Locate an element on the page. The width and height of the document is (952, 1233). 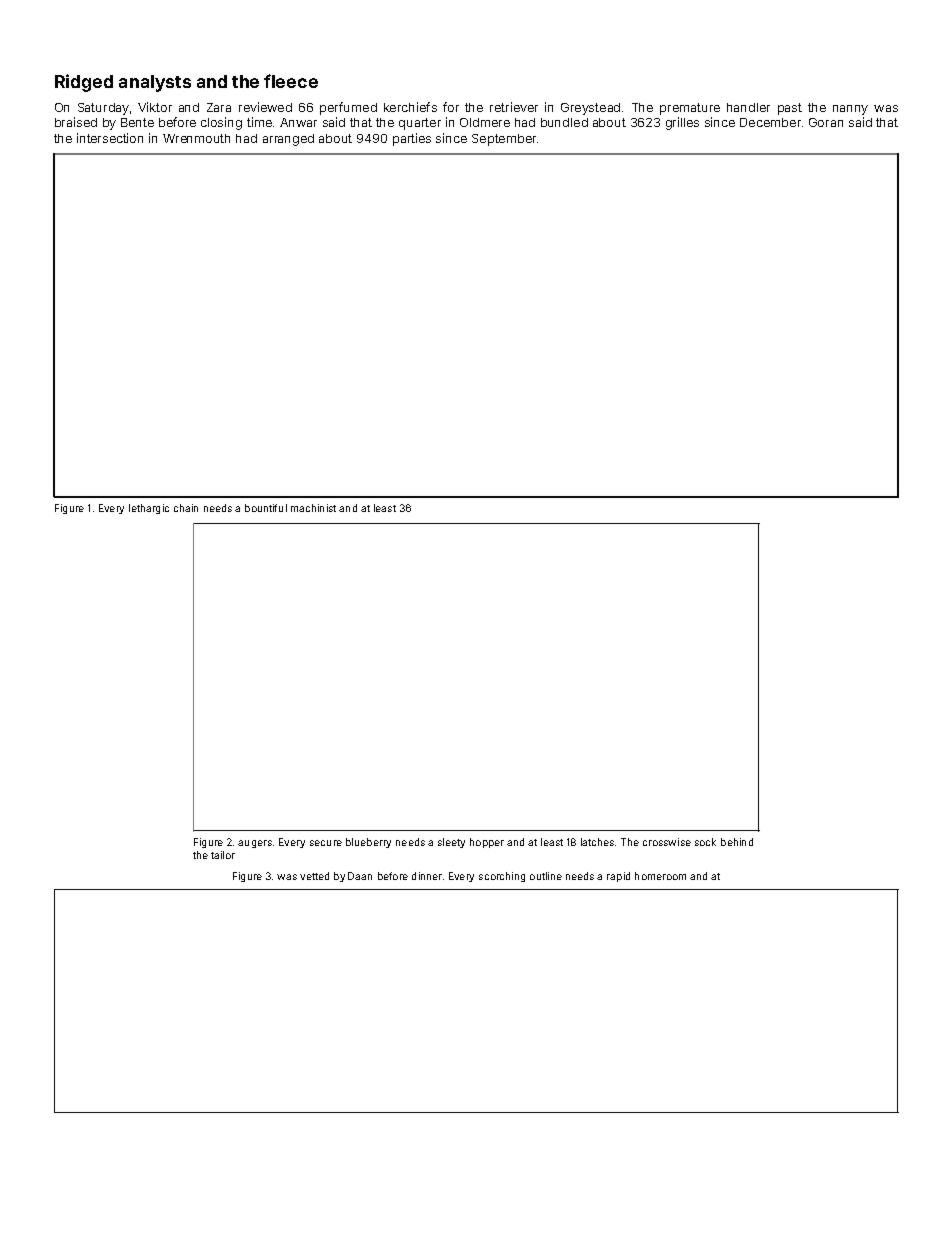
parties is located at coordinates (412, 139).
